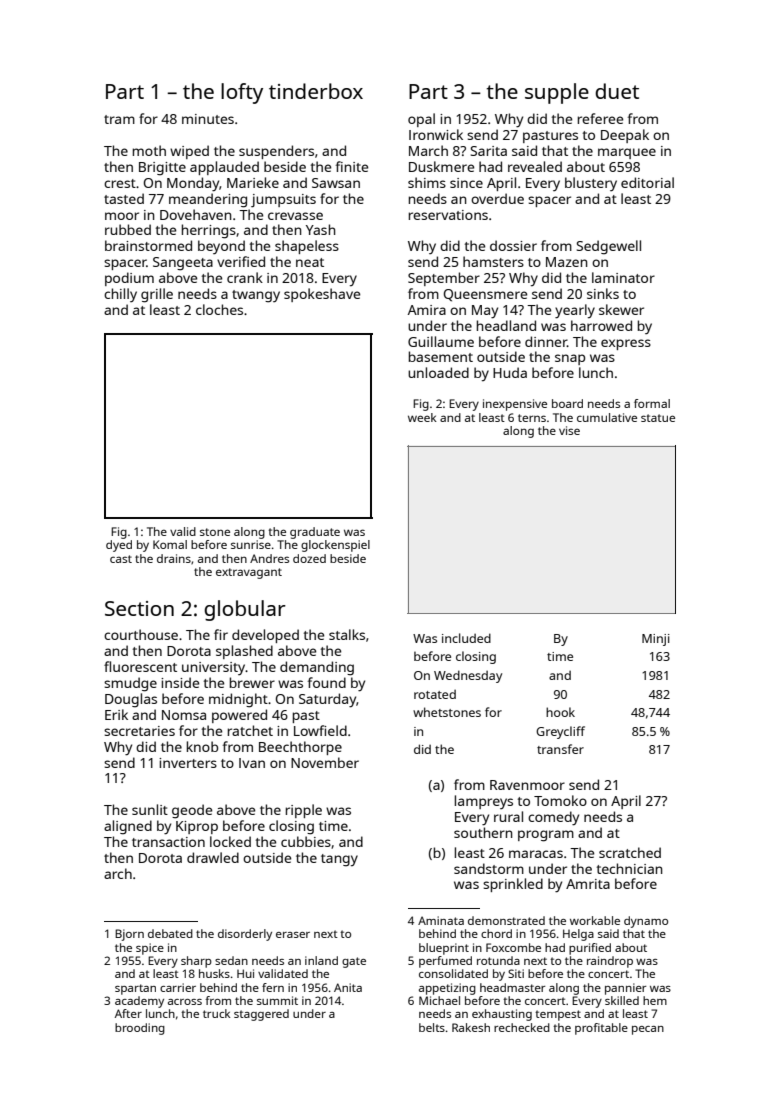 The width and height of the screenshot is (780, 1106). Describe the element at coordinates (560, 749) in the screenshot. I see `transfer` at that location.
